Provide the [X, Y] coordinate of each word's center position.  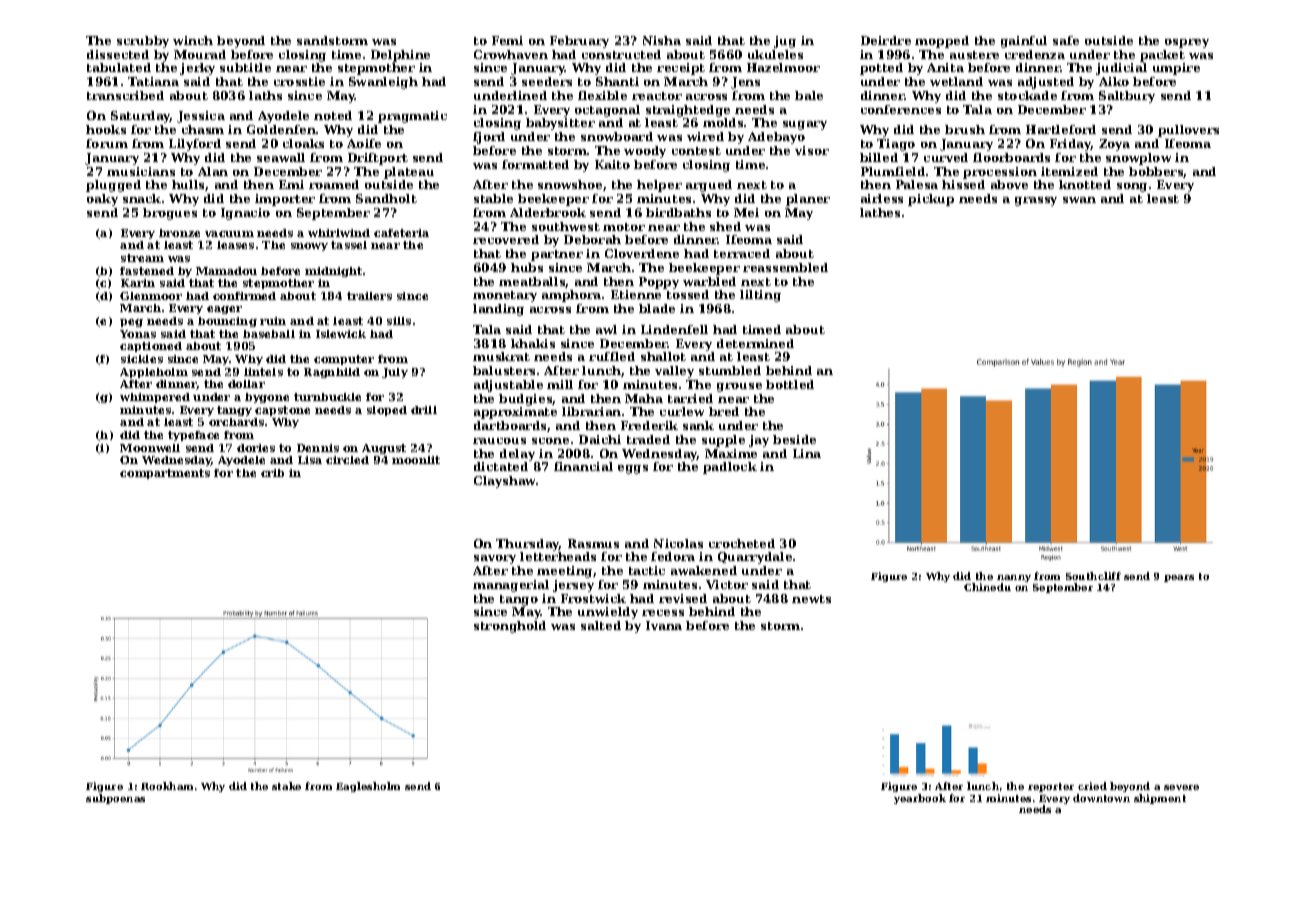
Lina [807, 453]
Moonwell [150, 448]
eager [224, 310]
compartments [165, 474]
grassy [1036, 201]
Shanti [617, 81]
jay [759, 441]
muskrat [501, 356]
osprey [1187, 43]
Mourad [200, 54]
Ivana [664, 625]
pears [1179, 578]
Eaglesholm [368, 787]
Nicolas [678, 543]
